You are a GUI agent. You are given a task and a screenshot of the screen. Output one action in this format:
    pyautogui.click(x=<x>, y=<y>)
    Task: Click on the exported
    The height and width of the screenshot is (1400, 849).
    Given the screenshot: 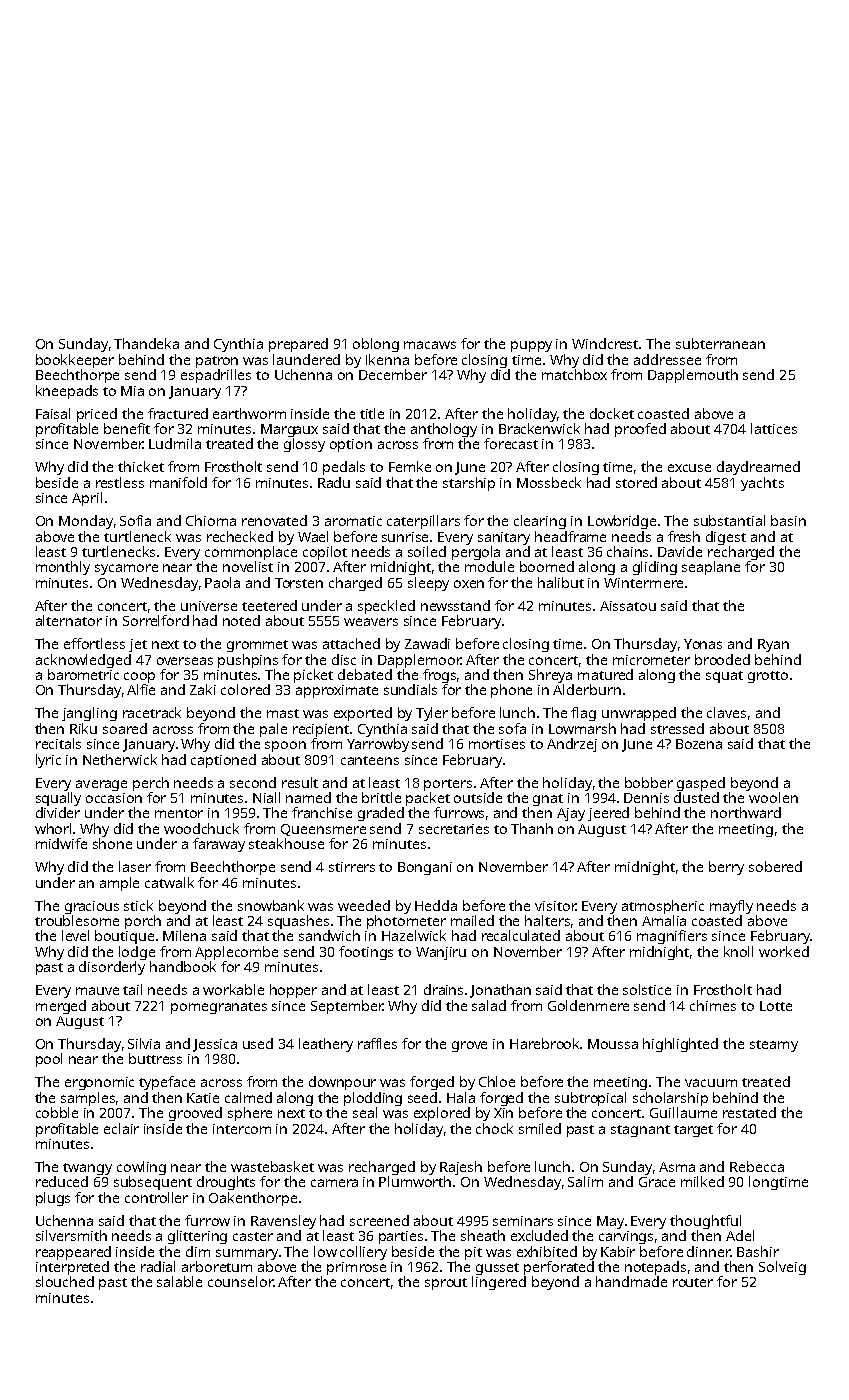 What is the action you would take?
    pyautogui.click(x=363, y=714)
